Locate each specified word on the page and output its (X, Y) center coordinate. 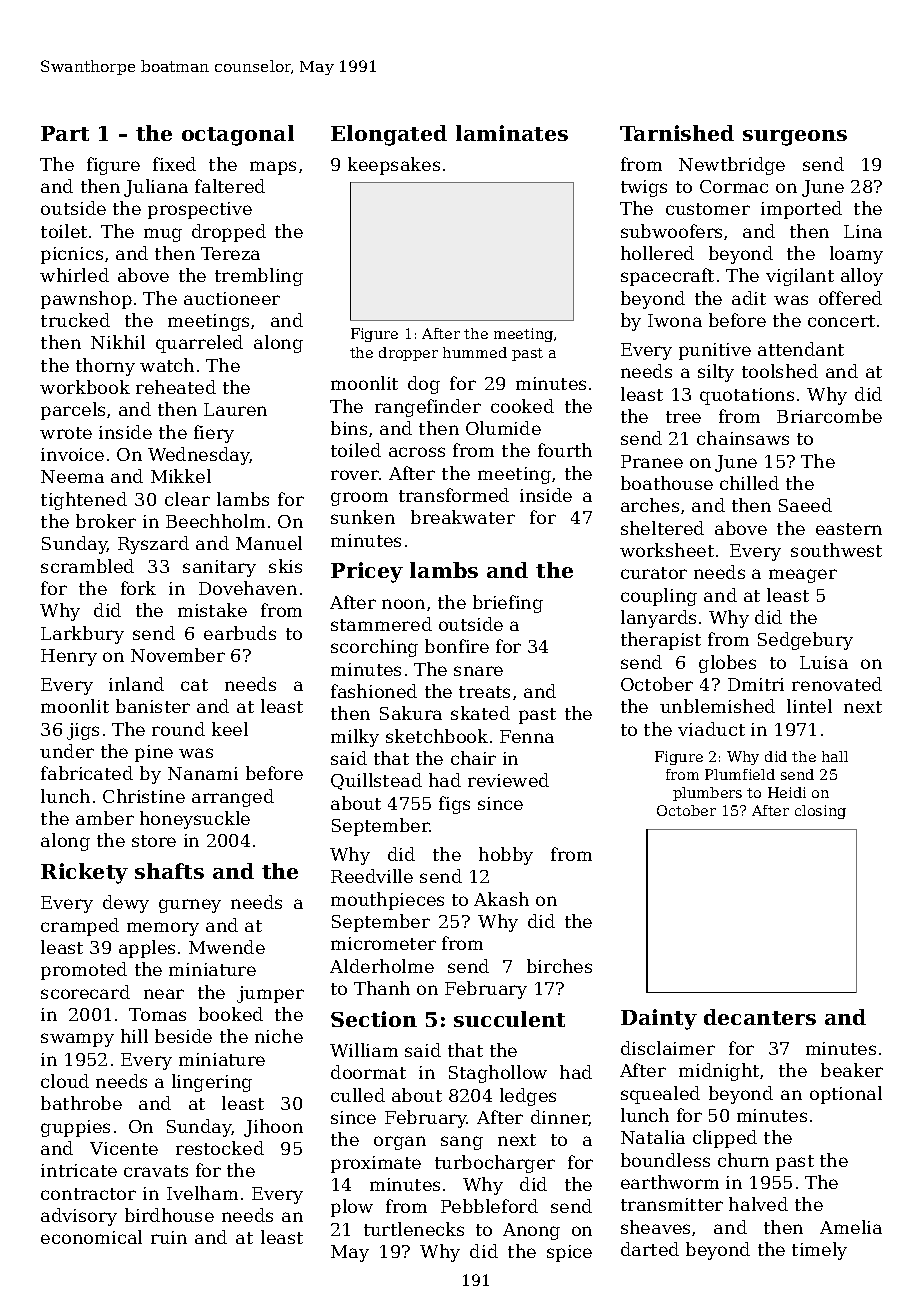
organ (400, 1143)
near (164, 994)
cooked (522, 406)
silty (716, 373)
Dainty (659, 1019)
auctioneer (232, 298)
